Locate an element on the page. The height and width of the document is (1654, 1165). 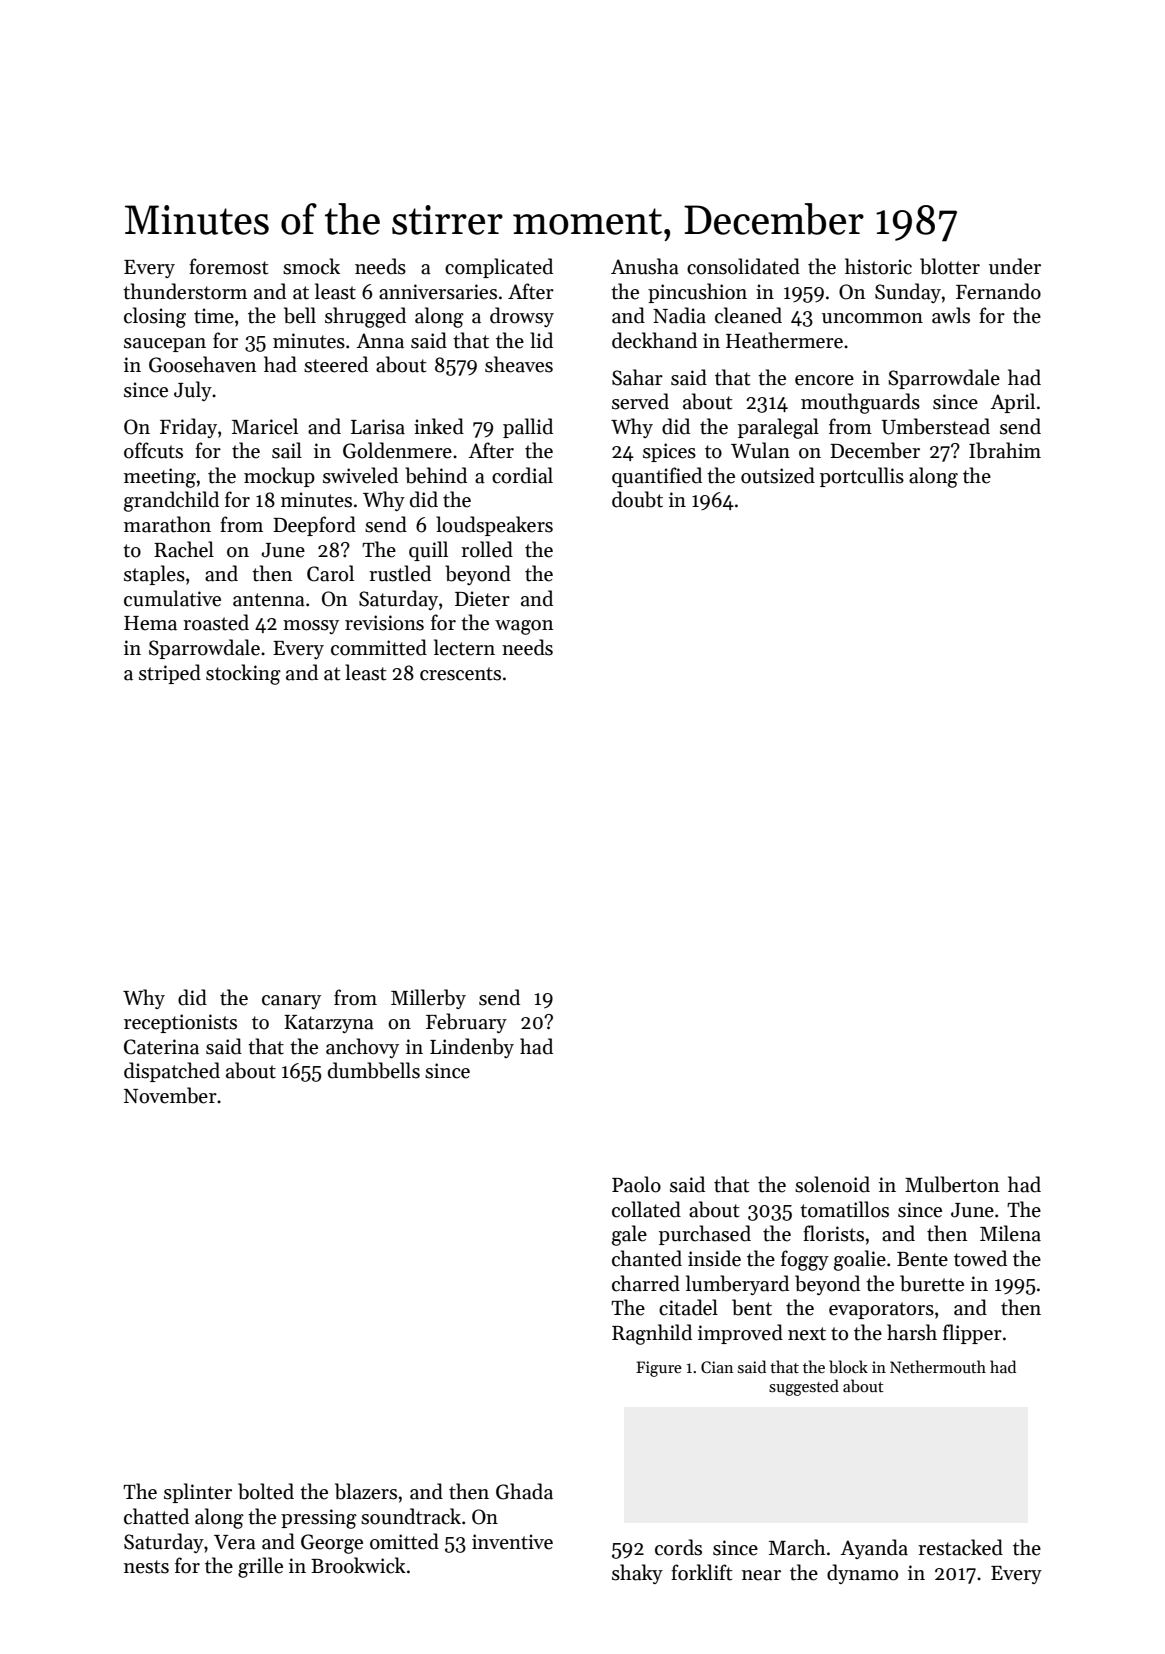
foremost is located at coordinates (228, 266).
